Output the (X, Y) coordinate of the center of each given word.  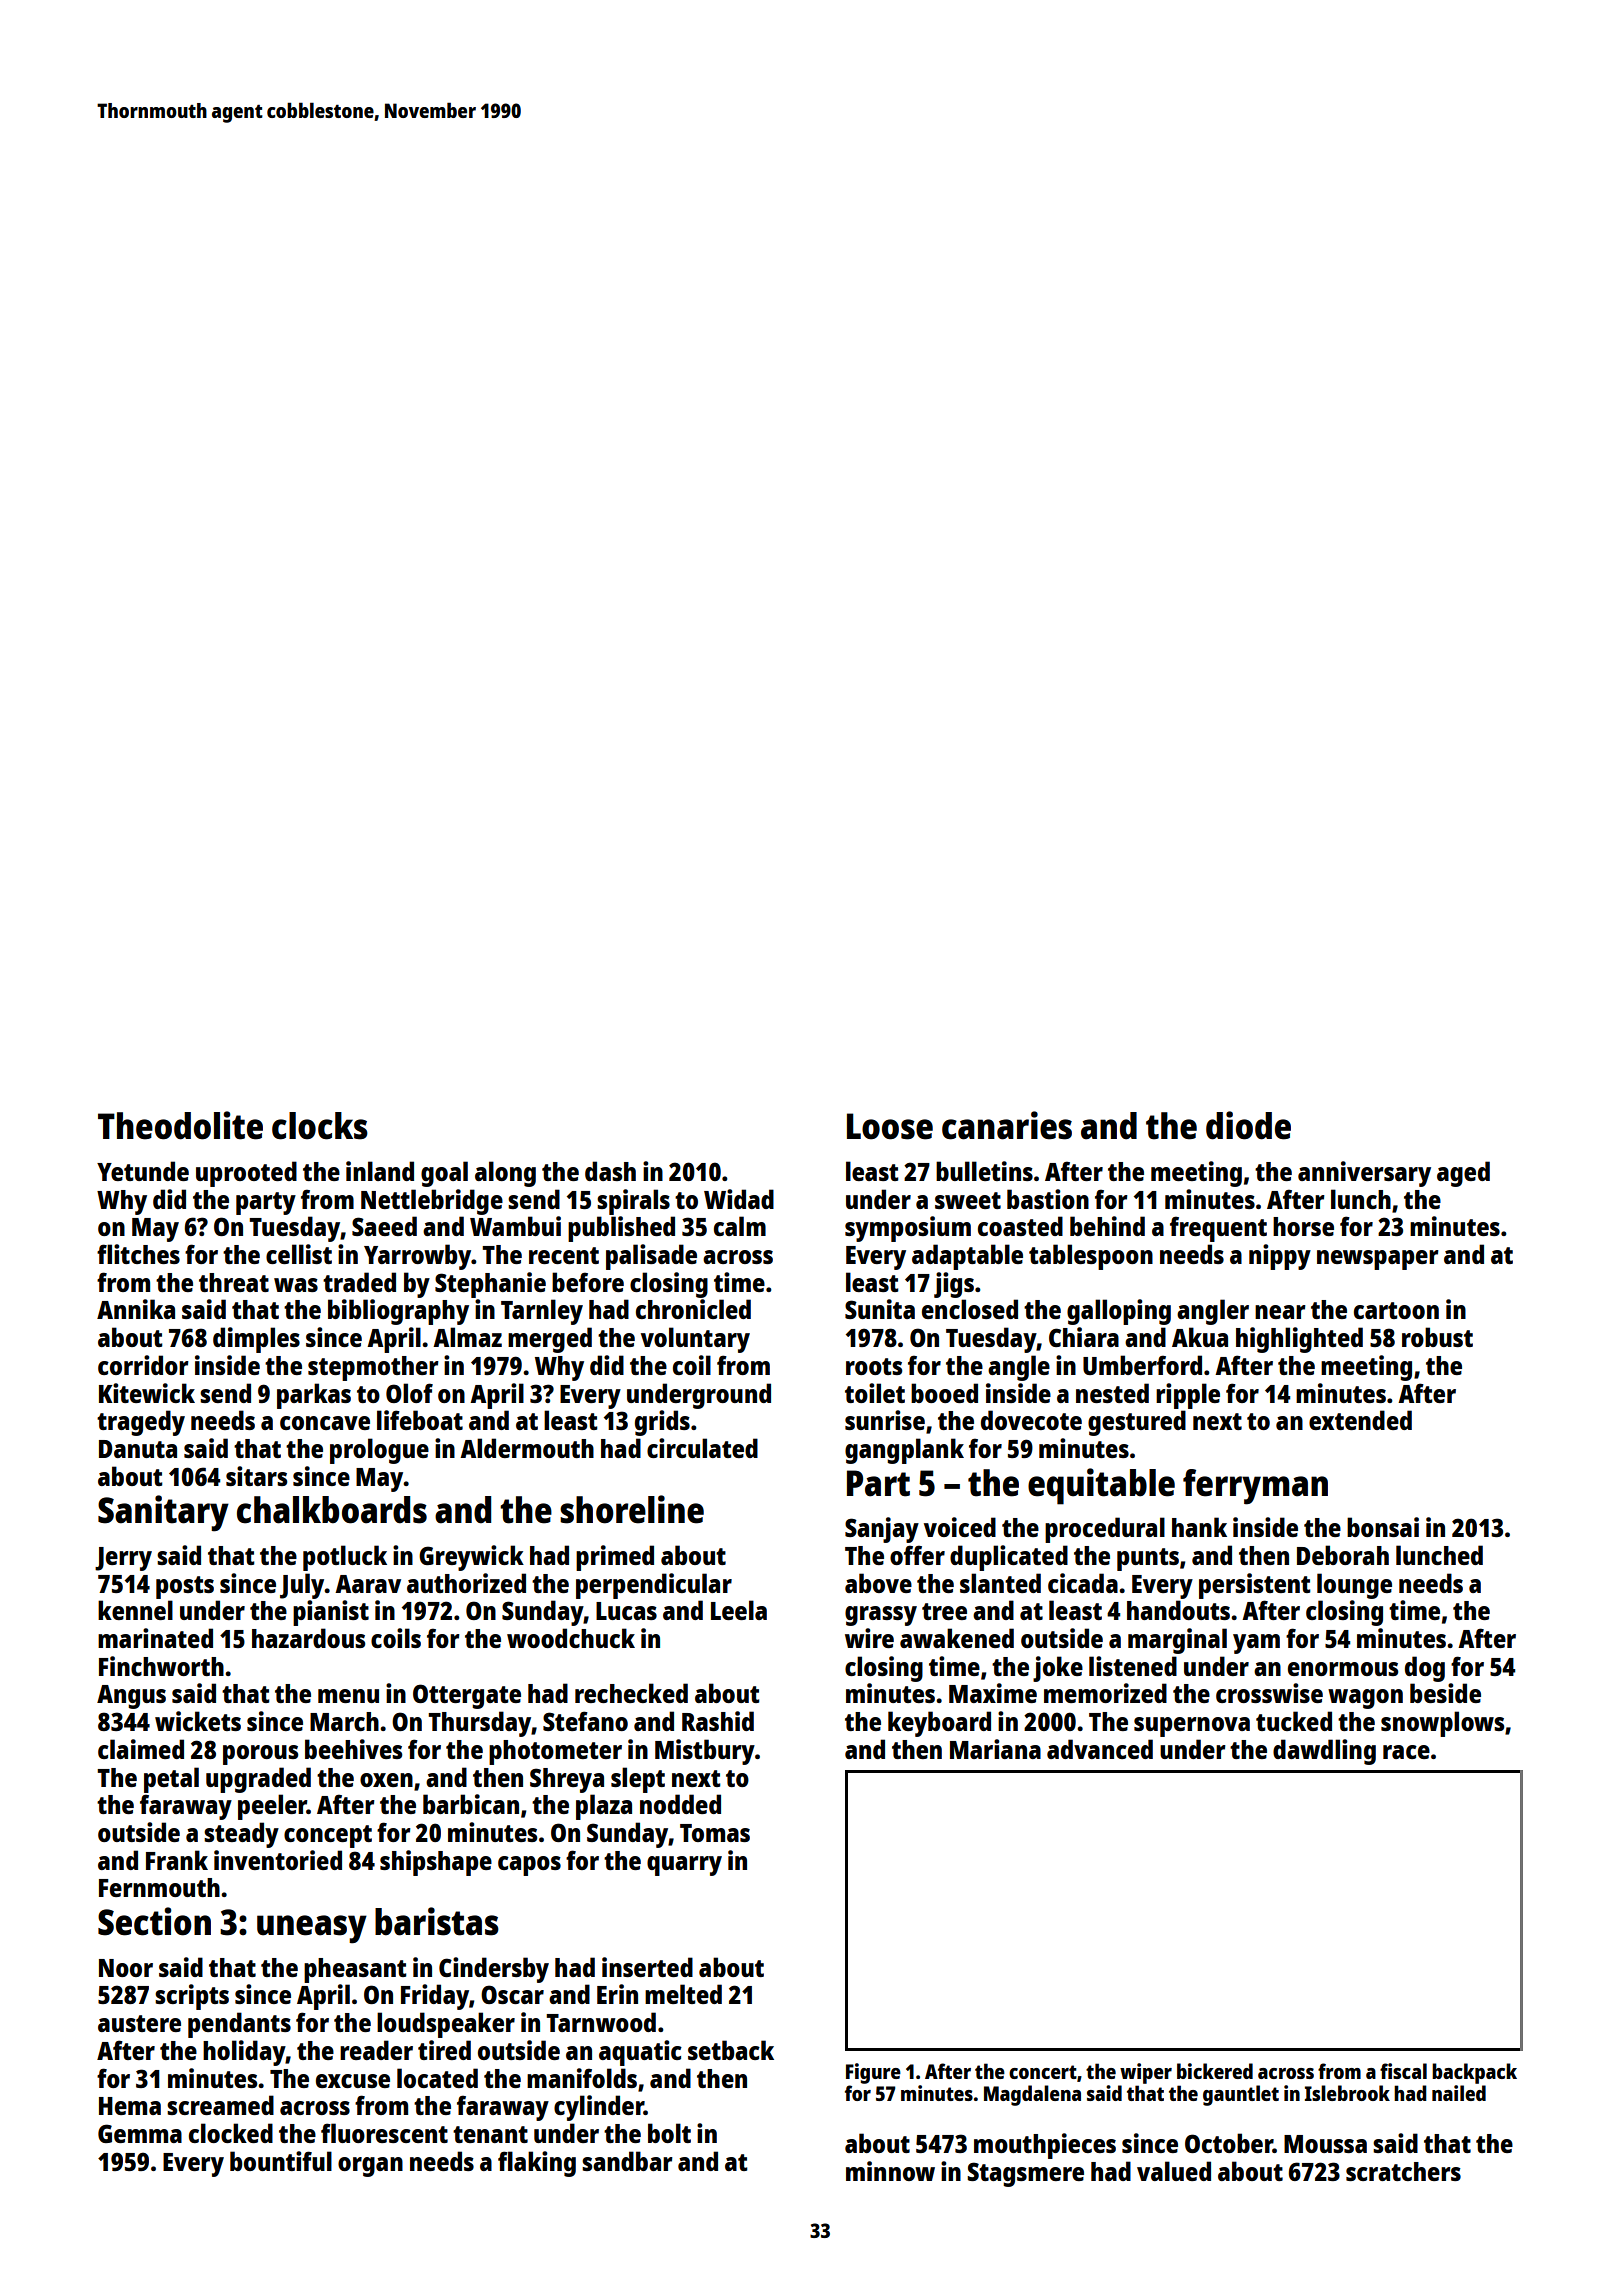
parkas (314, 1396)
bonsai (1383, 1527)
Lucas (626, 1611)
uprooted (246, 1174)
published (621, 1229)
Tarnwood (601, 2022)
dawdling (1324, 1752)
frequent (1218, 1229)
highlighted (1299, 1340)
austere (139, 2023)
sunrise (885, 1420)
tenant (490, 2134)
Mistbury (705, 1752)
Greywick (471, 1558)
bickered (1215, 2071)
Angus (131, 1697)
